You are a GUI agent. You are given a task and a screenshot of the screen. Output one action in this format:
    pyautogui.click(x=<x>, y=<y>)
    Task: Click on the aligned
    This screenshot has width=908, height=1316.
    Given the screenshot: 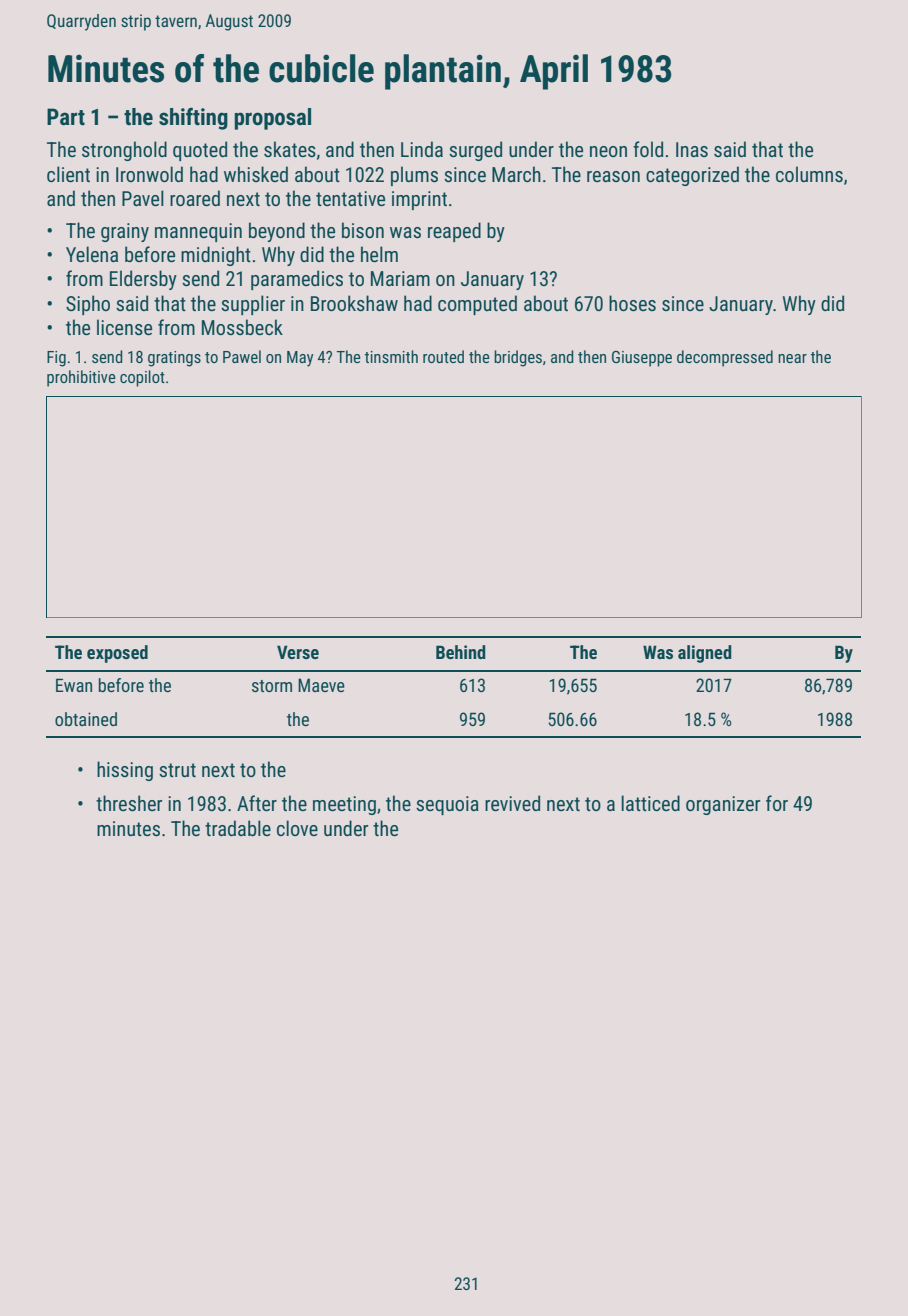 What is the action you would take?
    pyautogui.click(x=705, y=654)
